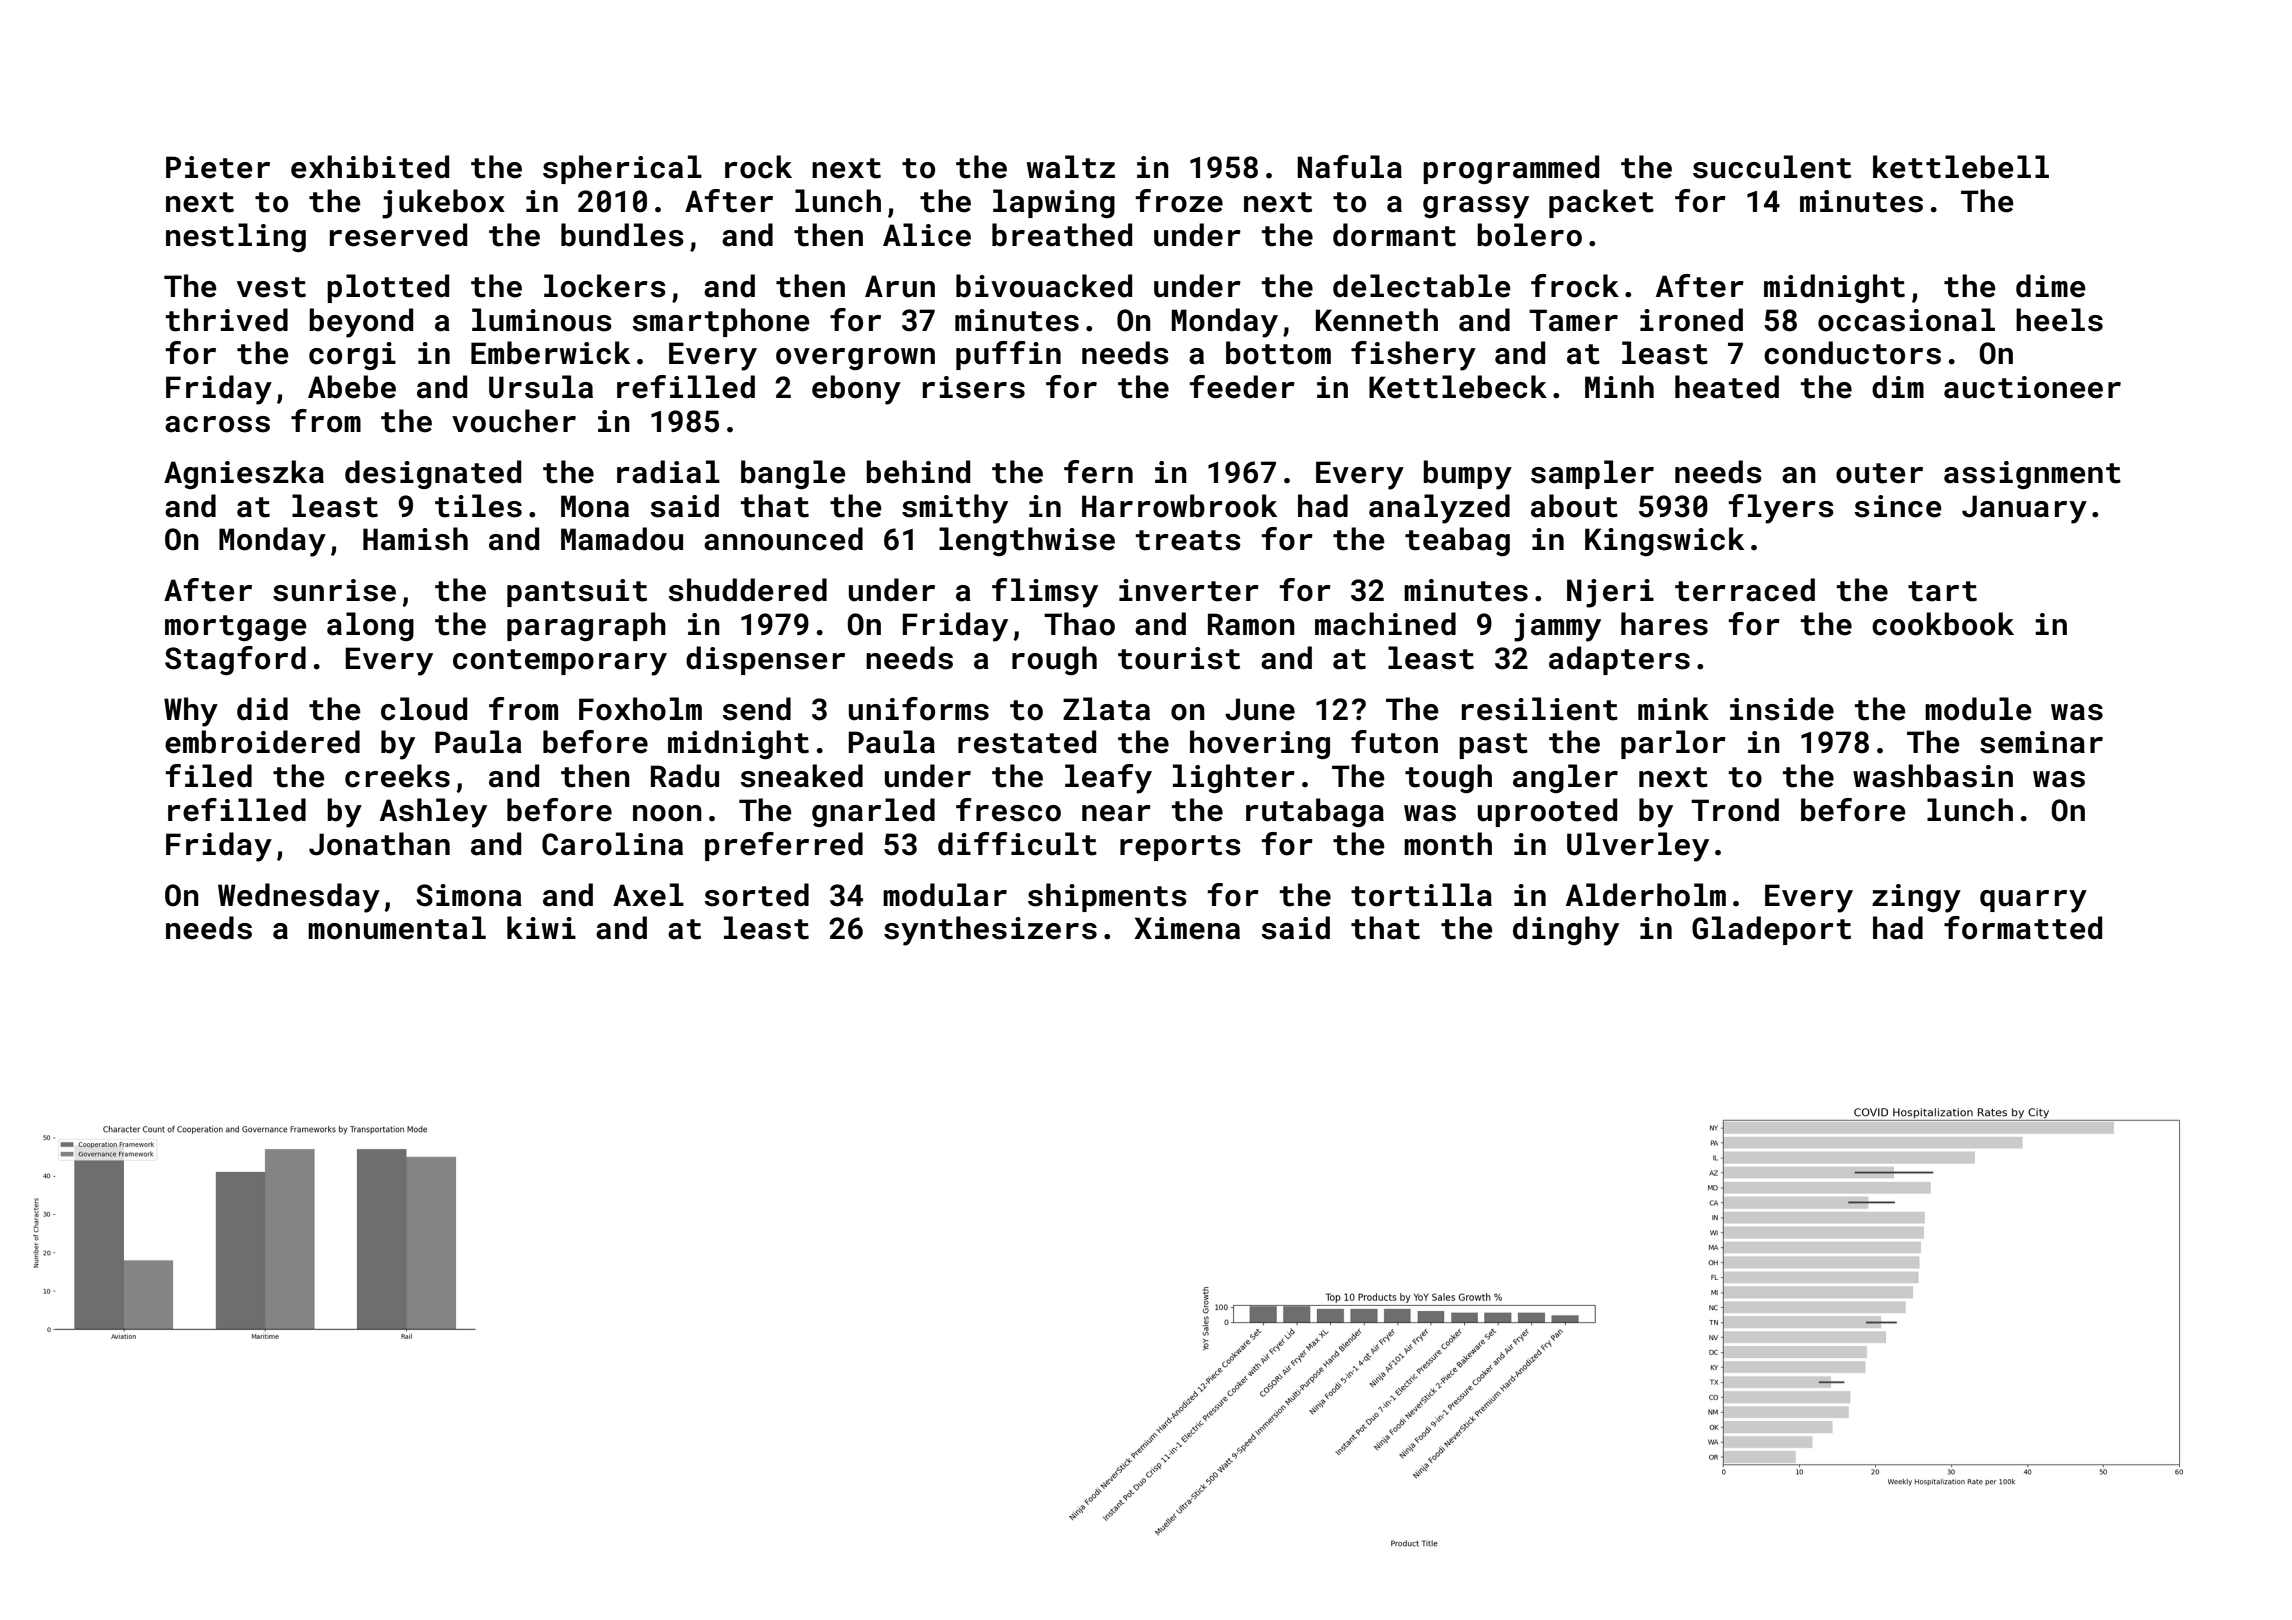 The image size is (2292, 1620). What do you see at coordinates (622, 169) in the screenshot?
I see `spherical` at bounding box center [622, 169].
